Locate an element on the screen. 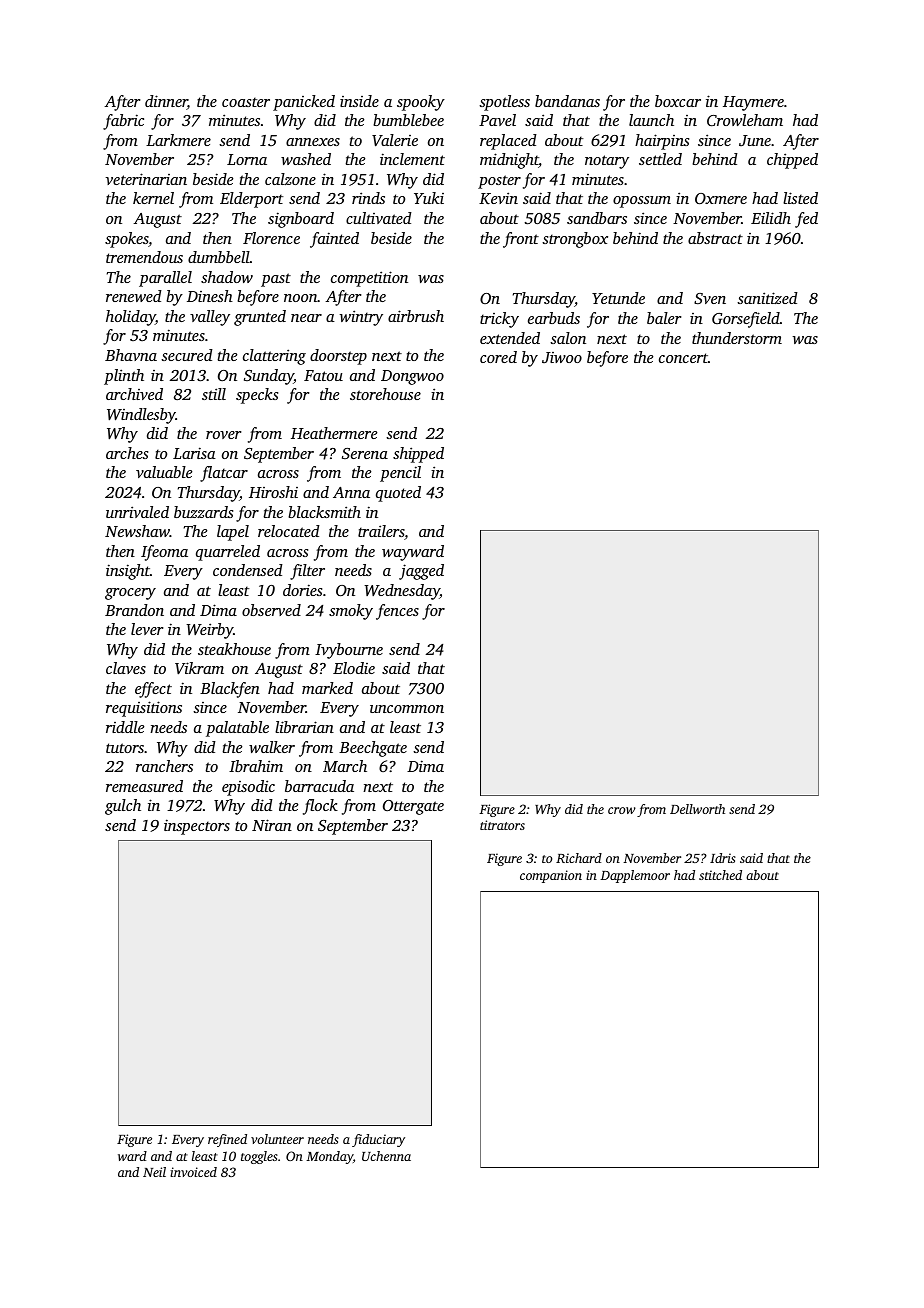 The image size is (924, 1308). fences is located at coordinates (397, 612).
